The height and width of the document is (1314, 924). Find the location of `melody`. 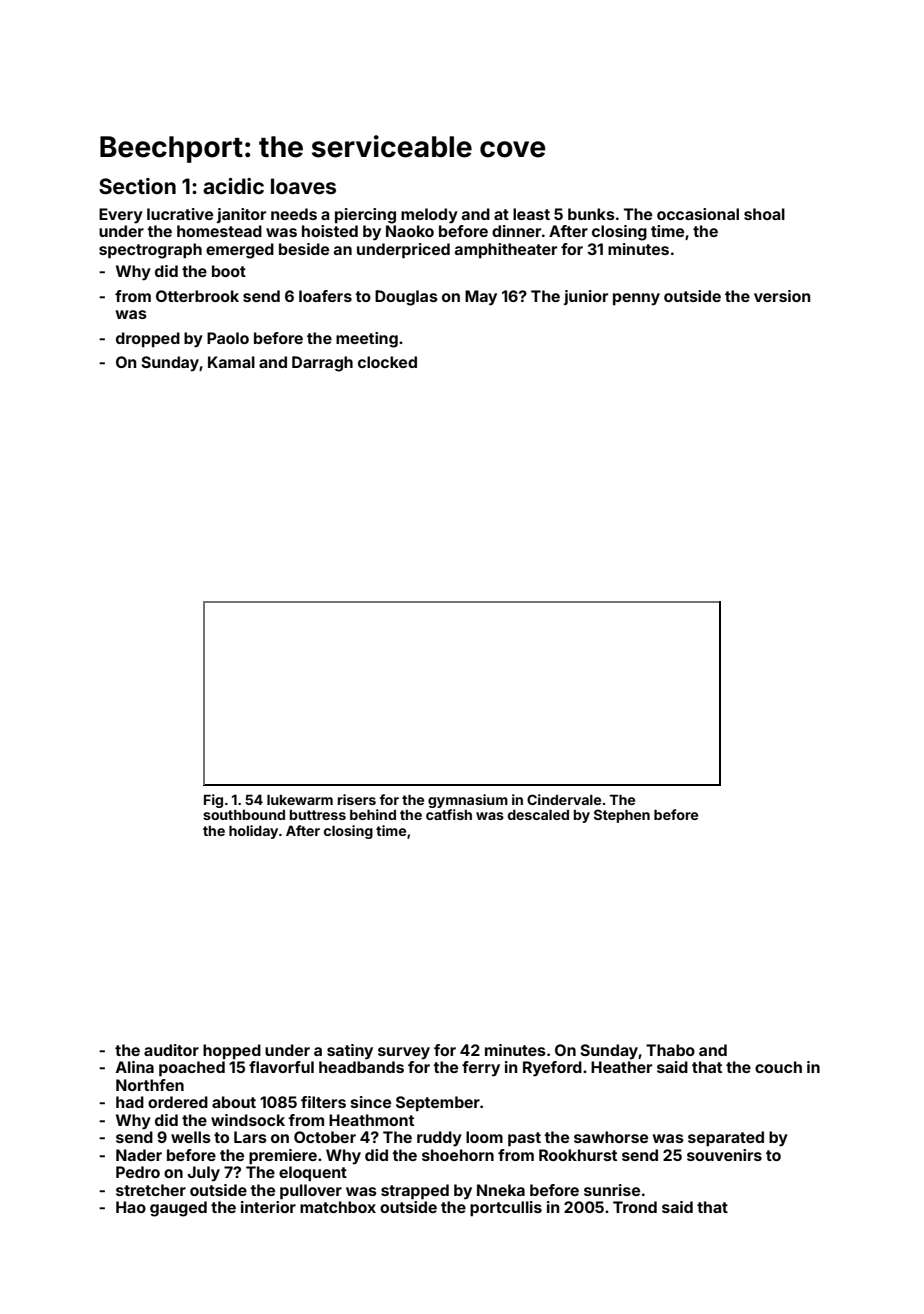

melody is located at coordinates (429, 216).
